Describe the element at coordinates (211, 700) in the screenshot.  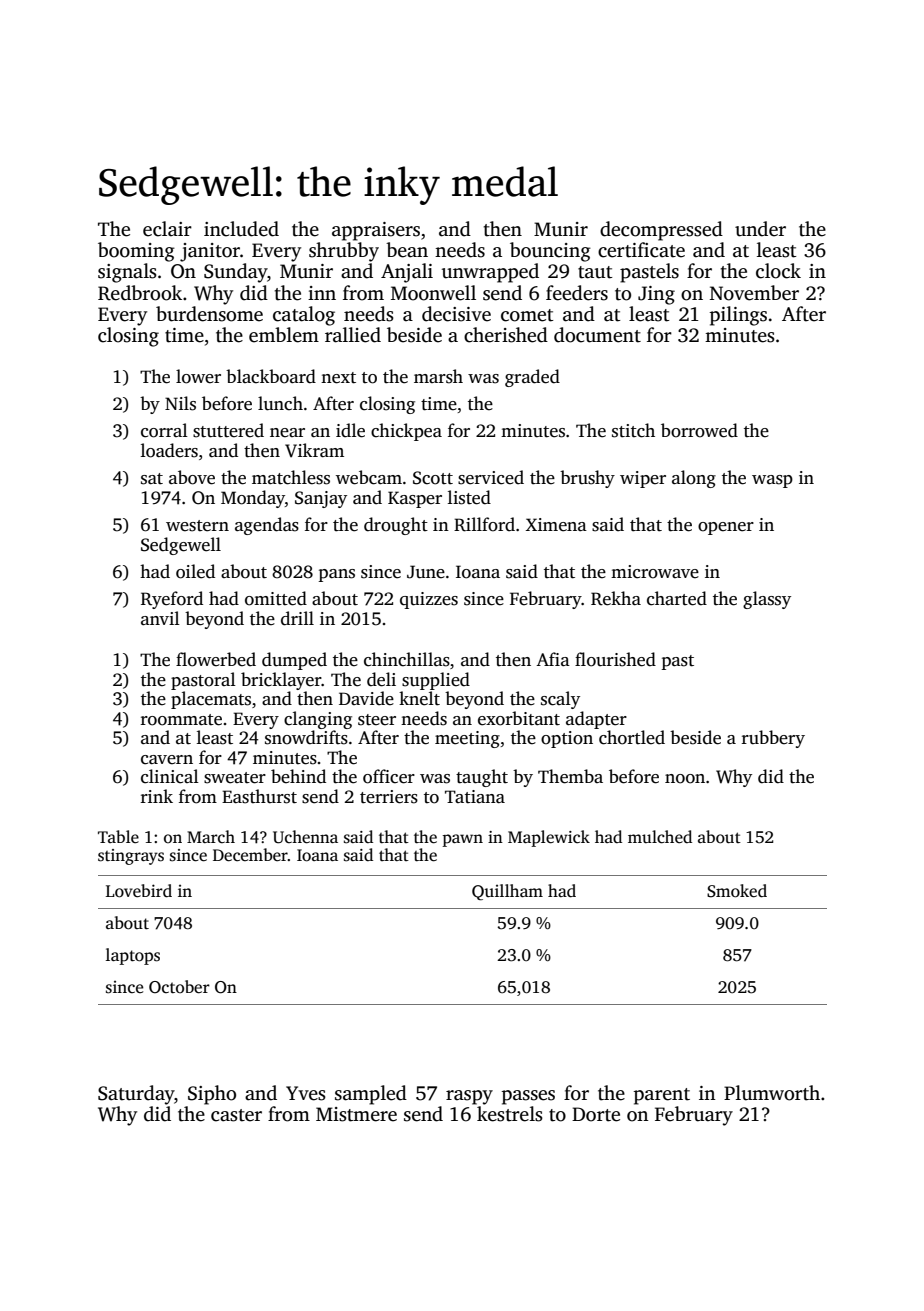
I see `placemats` at that location.
